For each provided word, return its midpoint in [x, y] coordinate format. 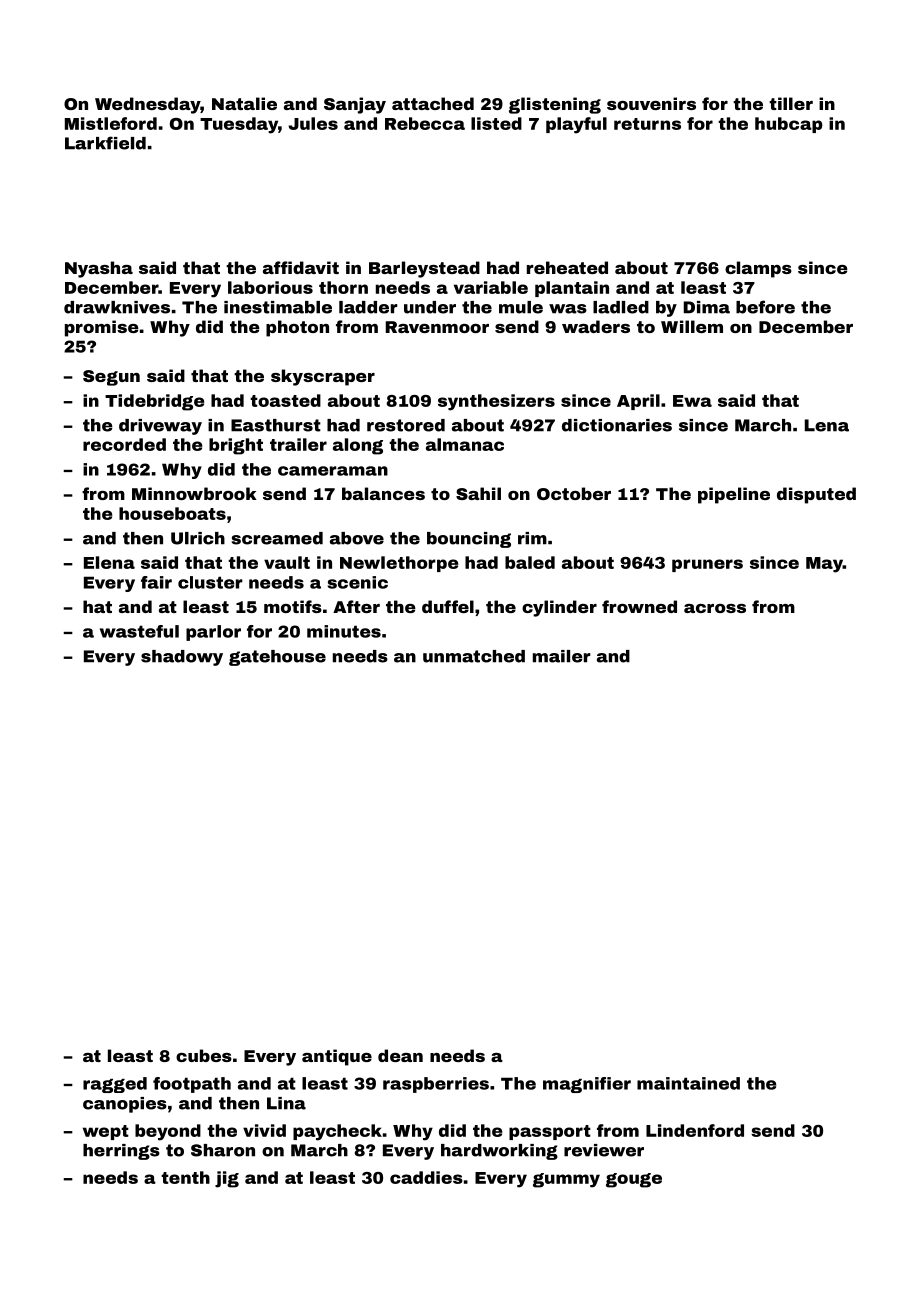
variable [491, 287]
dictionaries [617, 425]
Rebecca [425, 123]
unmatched [474, 656]
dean [400, 1055]
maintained [688, 1083]
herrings [121, 1152]
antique [337, 1057]
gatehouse [277, 658]
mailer [562, 656]
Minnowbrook [194, 493]
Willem [692, 326]
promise [102, 328]
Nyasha [99, 269]
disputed [816, 495]
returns [647, 124]
